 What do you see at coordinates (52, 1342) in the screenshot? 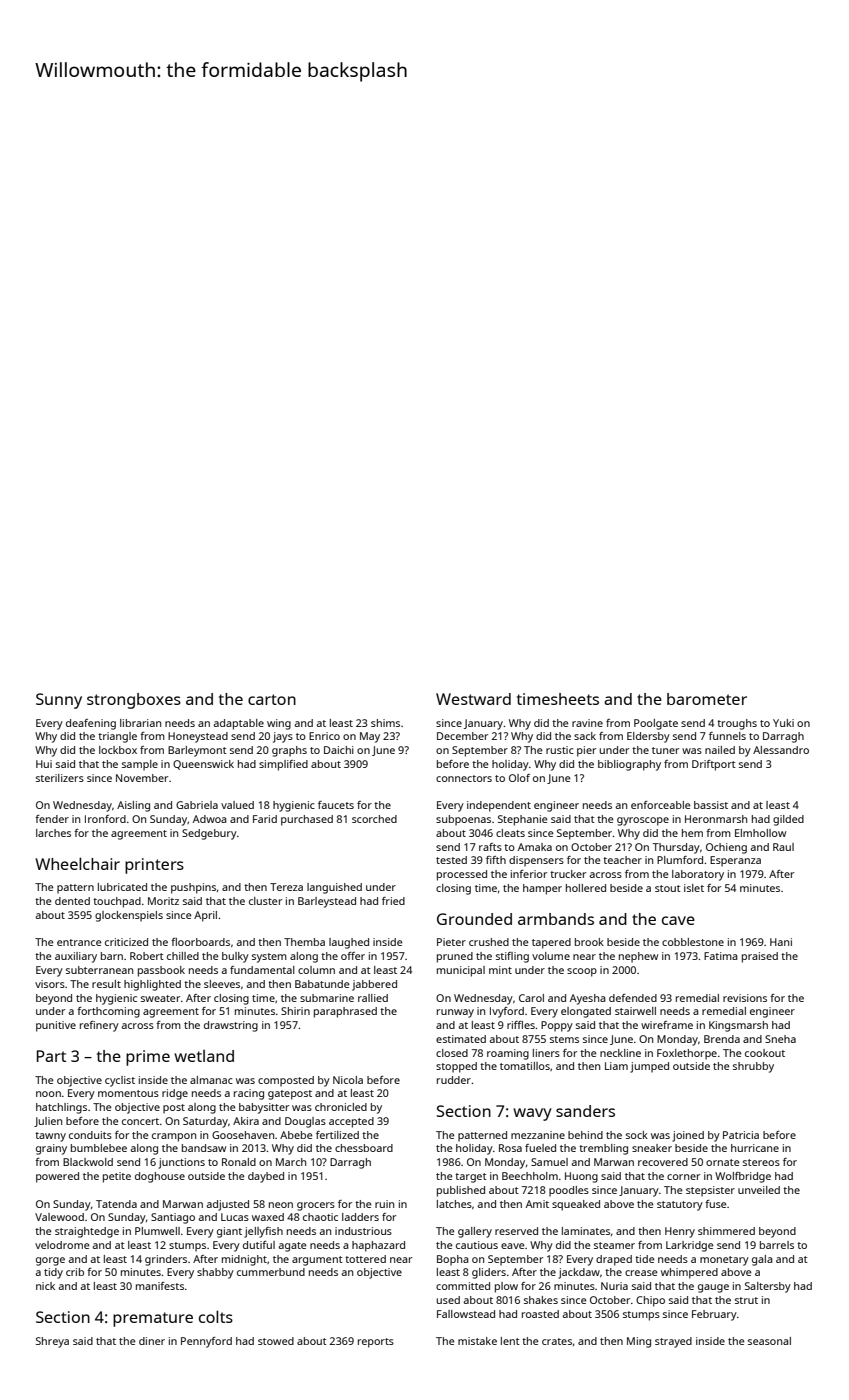
I see `Shreya` at bounding box center [52, 1342].
